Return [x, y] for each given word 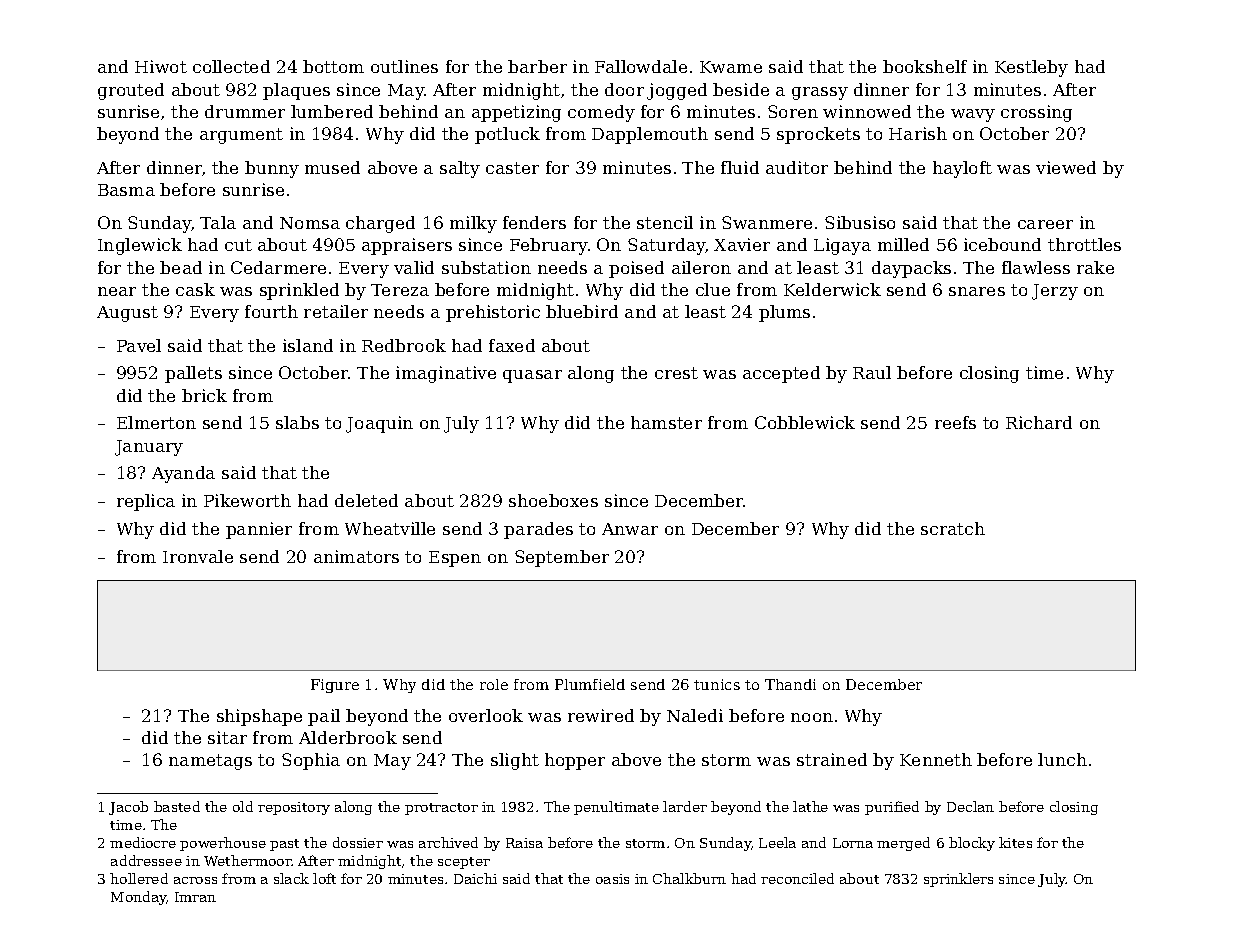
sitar [227, 737]
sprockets [818, 135]
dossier [358, 842]
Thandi [790, 684]
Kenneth [936, 759]
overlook [486, 715]
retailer [336, 311]
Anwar [630, 529]
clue [713, 289]
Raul [872, 372]
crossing [1036, 113]
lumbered [332, 111]
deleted [366, 500]
